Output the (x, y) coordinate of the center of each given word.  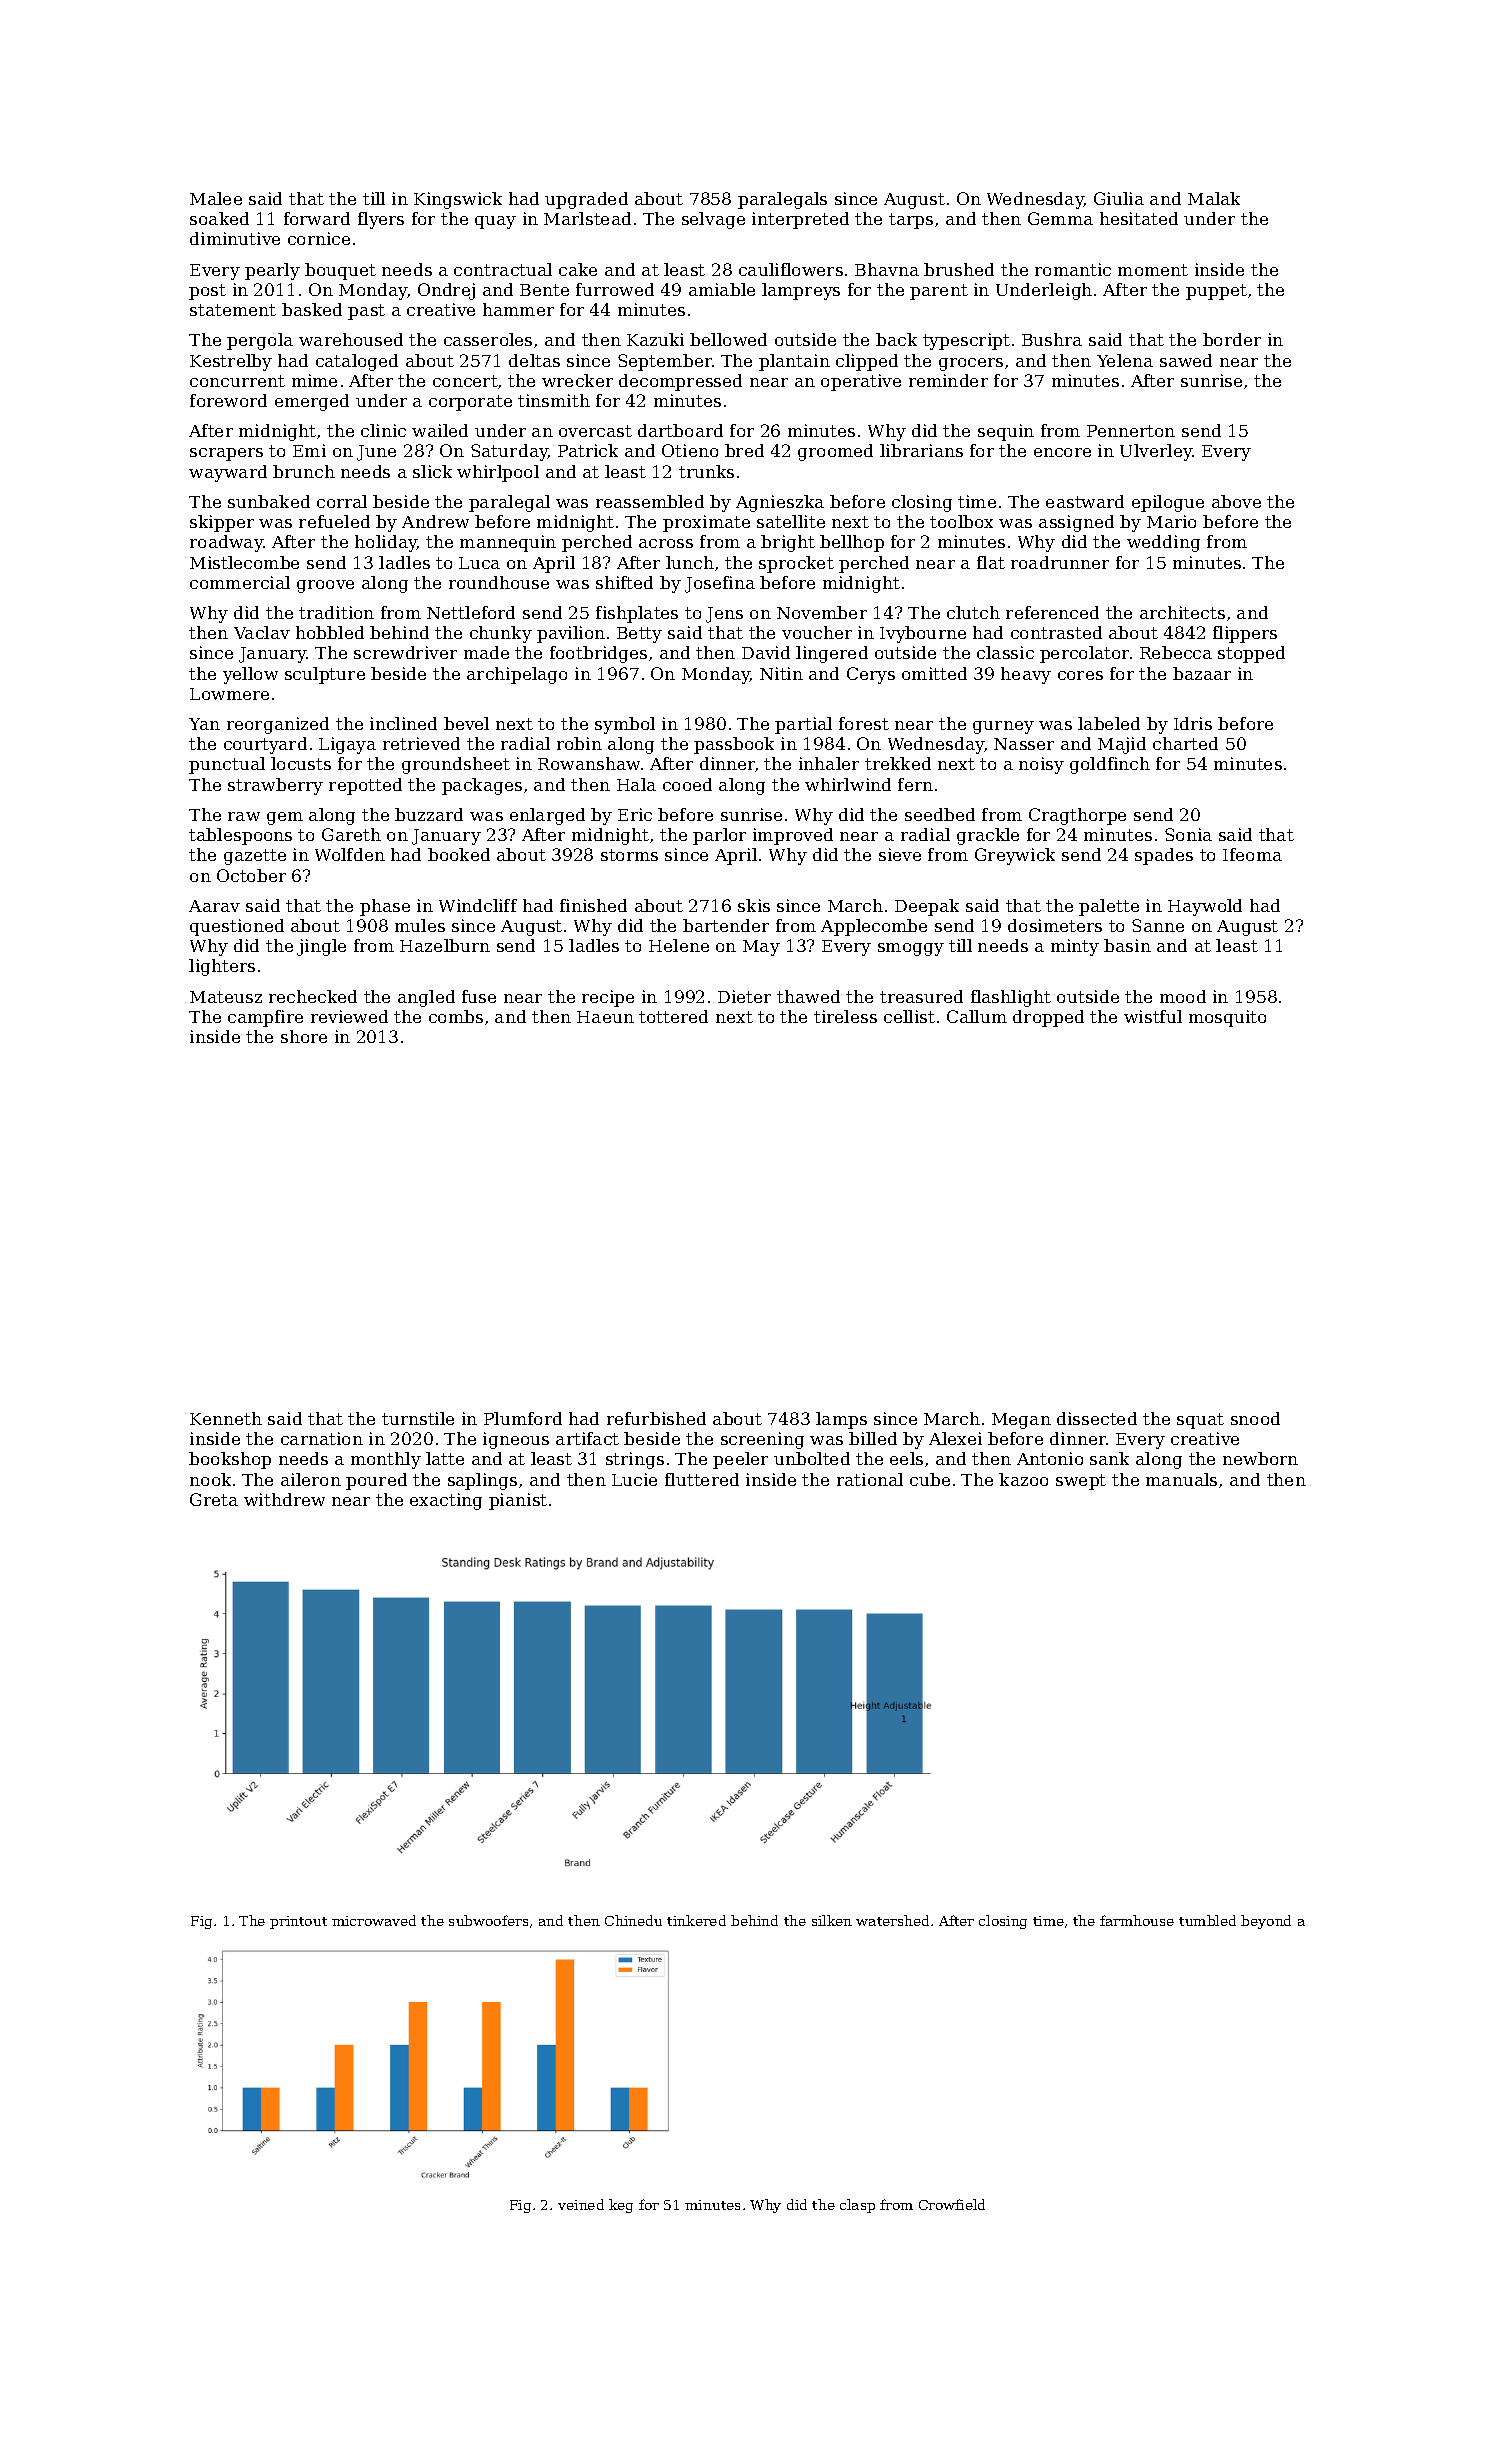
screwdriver (405, 652)
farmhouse (1137, 1920)
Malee (216, 198)
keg (621, 2206)
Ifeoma (1252, 854)
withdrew (284, 1499)
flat (991, 562)
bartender (726, 925)
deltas (534, 360)
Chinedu (633, 1920)
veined (581, 2204)
